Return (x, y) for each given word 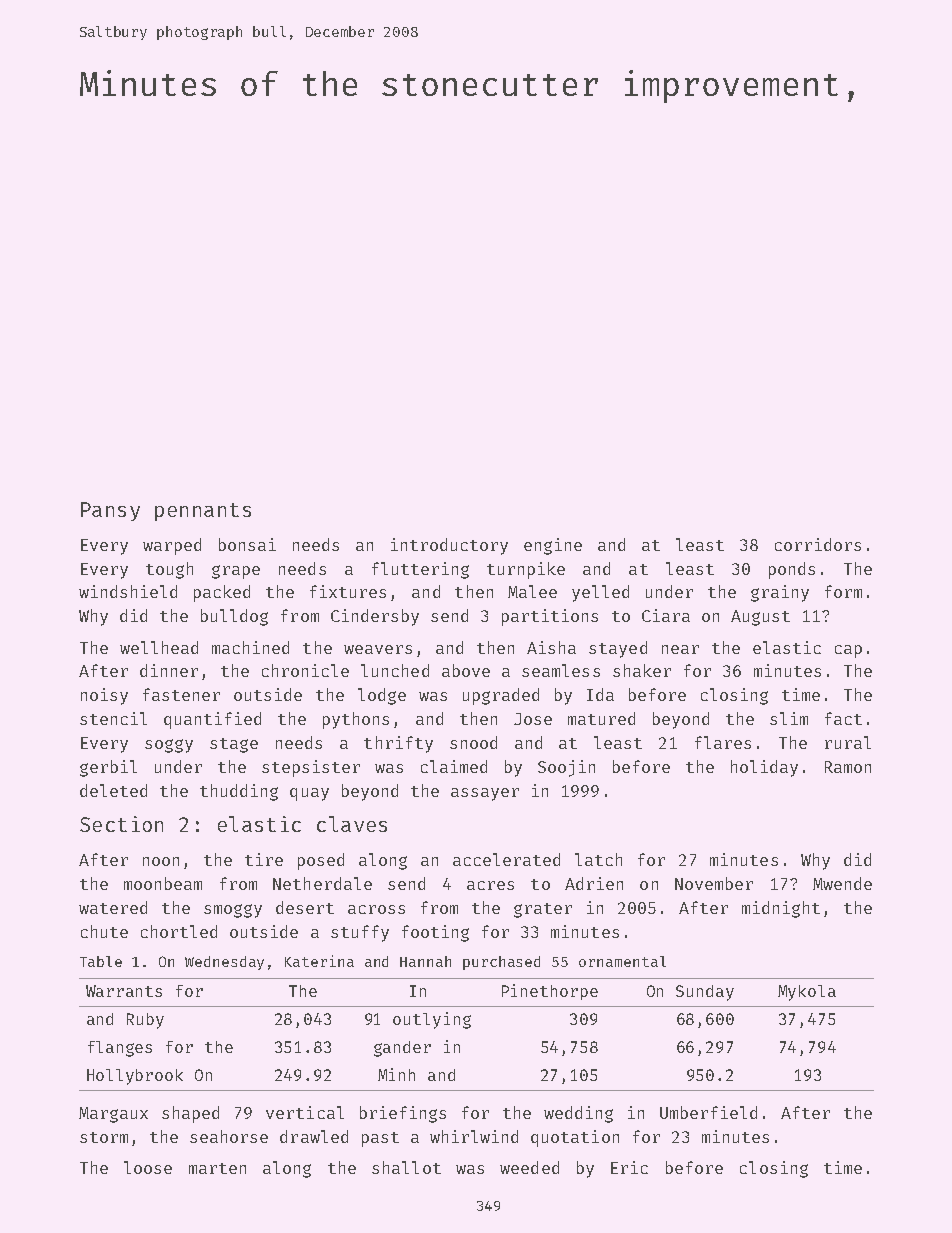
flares (723, 742)
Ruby (145, 1021)
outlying (432, 1020)
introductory (449, 546)
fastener (181, 694)
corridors (818, 544)
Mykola (807, 993)
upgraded (501, 696)
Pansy (110, 511)
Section (121, 824)
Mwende (842, 883)
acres (490, 885)
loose (148, 1167)
